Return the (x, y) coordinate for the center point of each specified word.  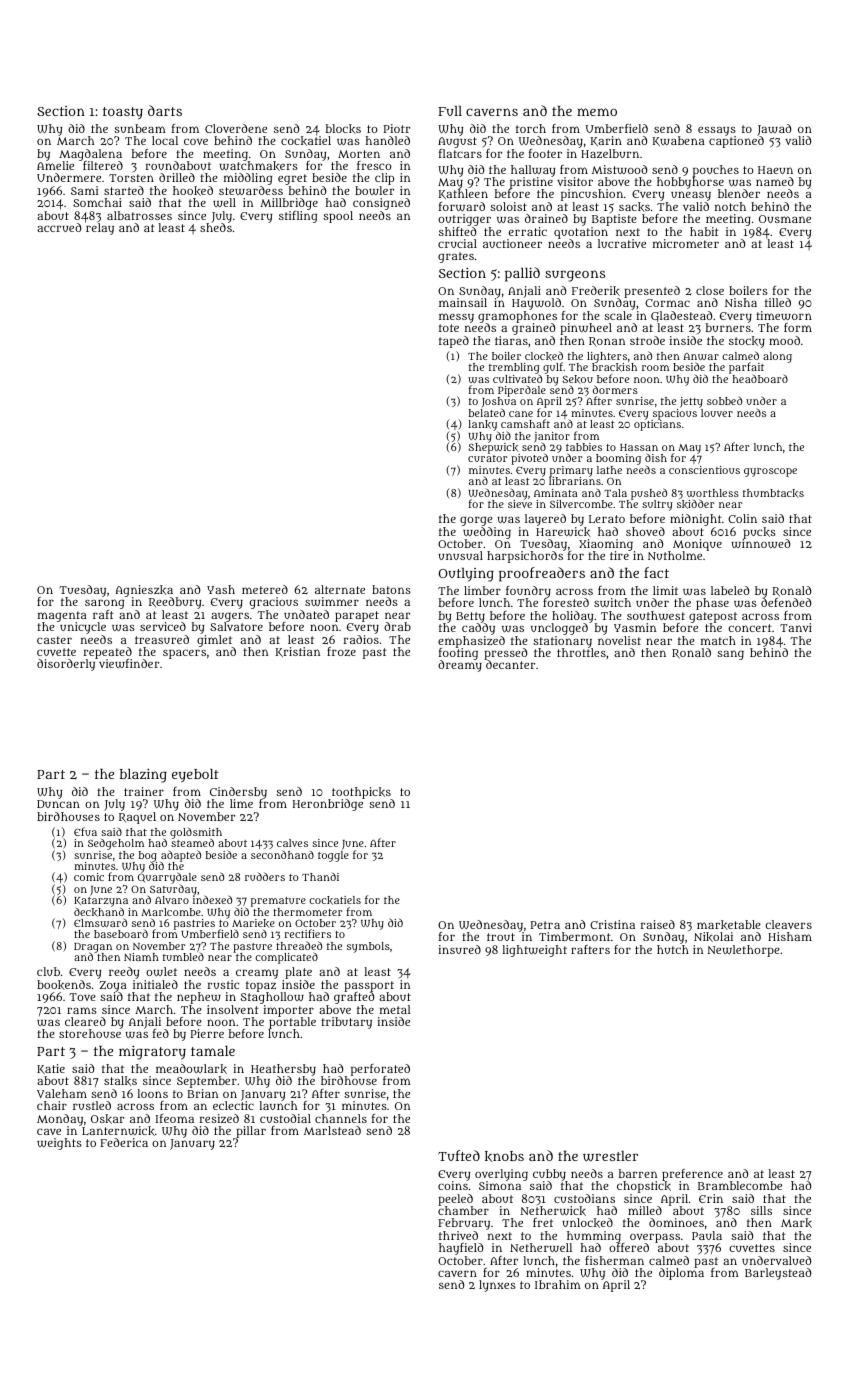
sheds (216, 227)
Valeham (62, 1093)
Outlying (466, 575)
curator (487, 458)
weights (59, 1144)
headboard (760, 379)
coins (453, 1186)
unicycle (83, 628)
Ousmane (785, 219)
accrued (59, 227)
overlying (501, 1175)
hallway (533, 171)
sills (761, 1210)
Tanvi (796, 627)
